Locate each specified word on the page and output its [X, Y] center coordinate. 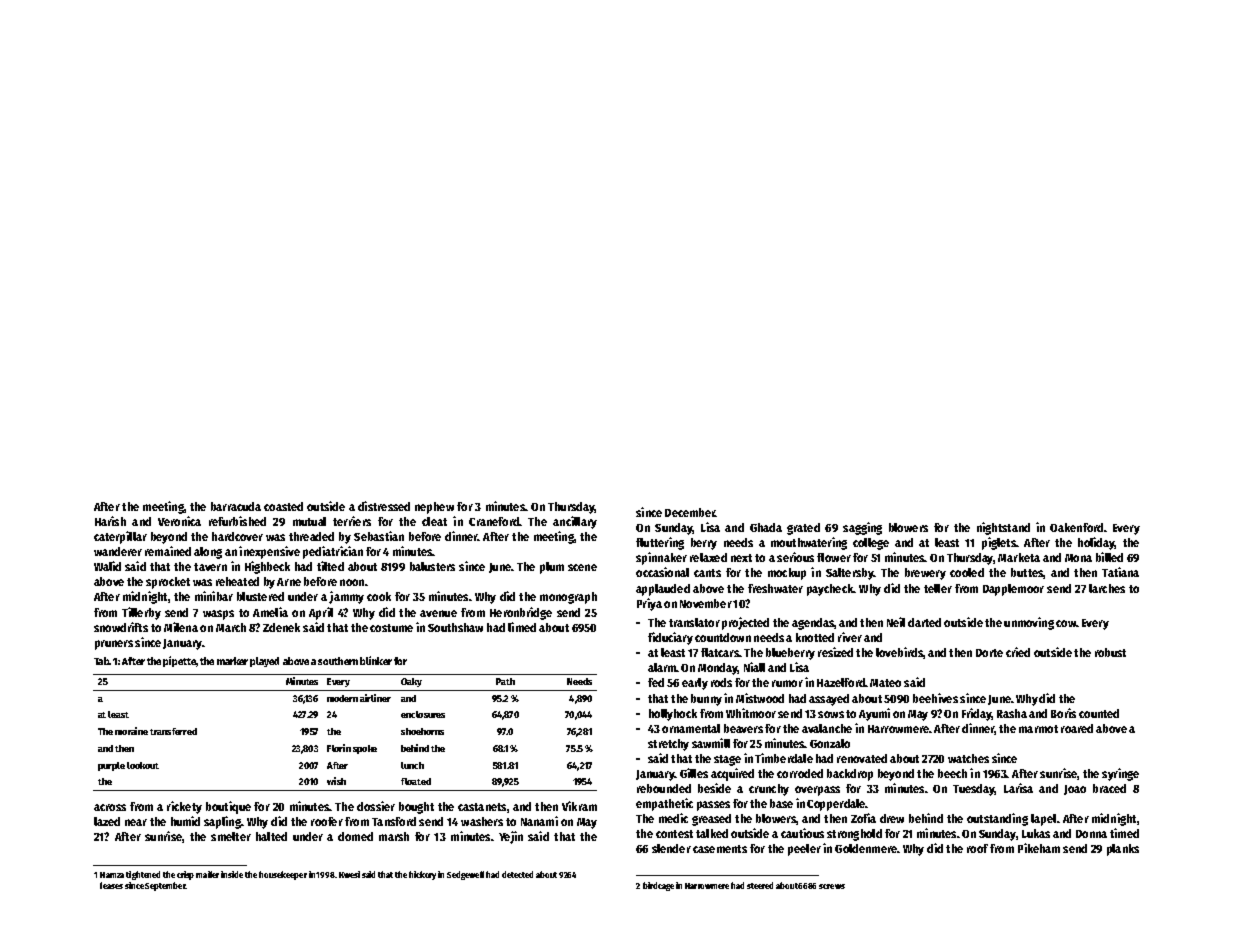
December [690, 512]
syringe [1120, 774]
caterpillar [120, 537]
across [110, 807]
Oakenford [1076, 527]
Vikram [579, 806]
